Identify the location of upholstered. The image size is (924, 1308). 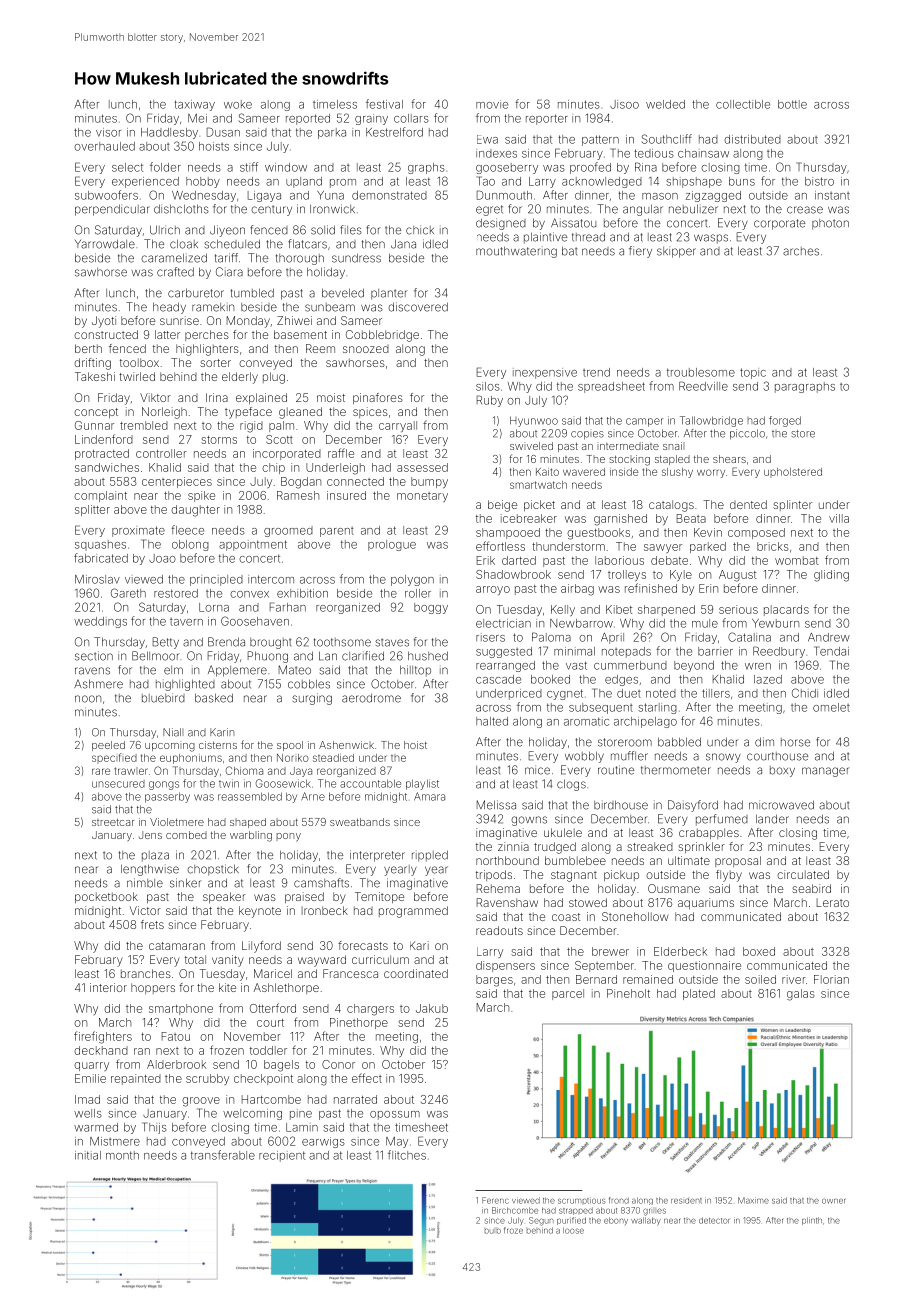
(793, 473).
